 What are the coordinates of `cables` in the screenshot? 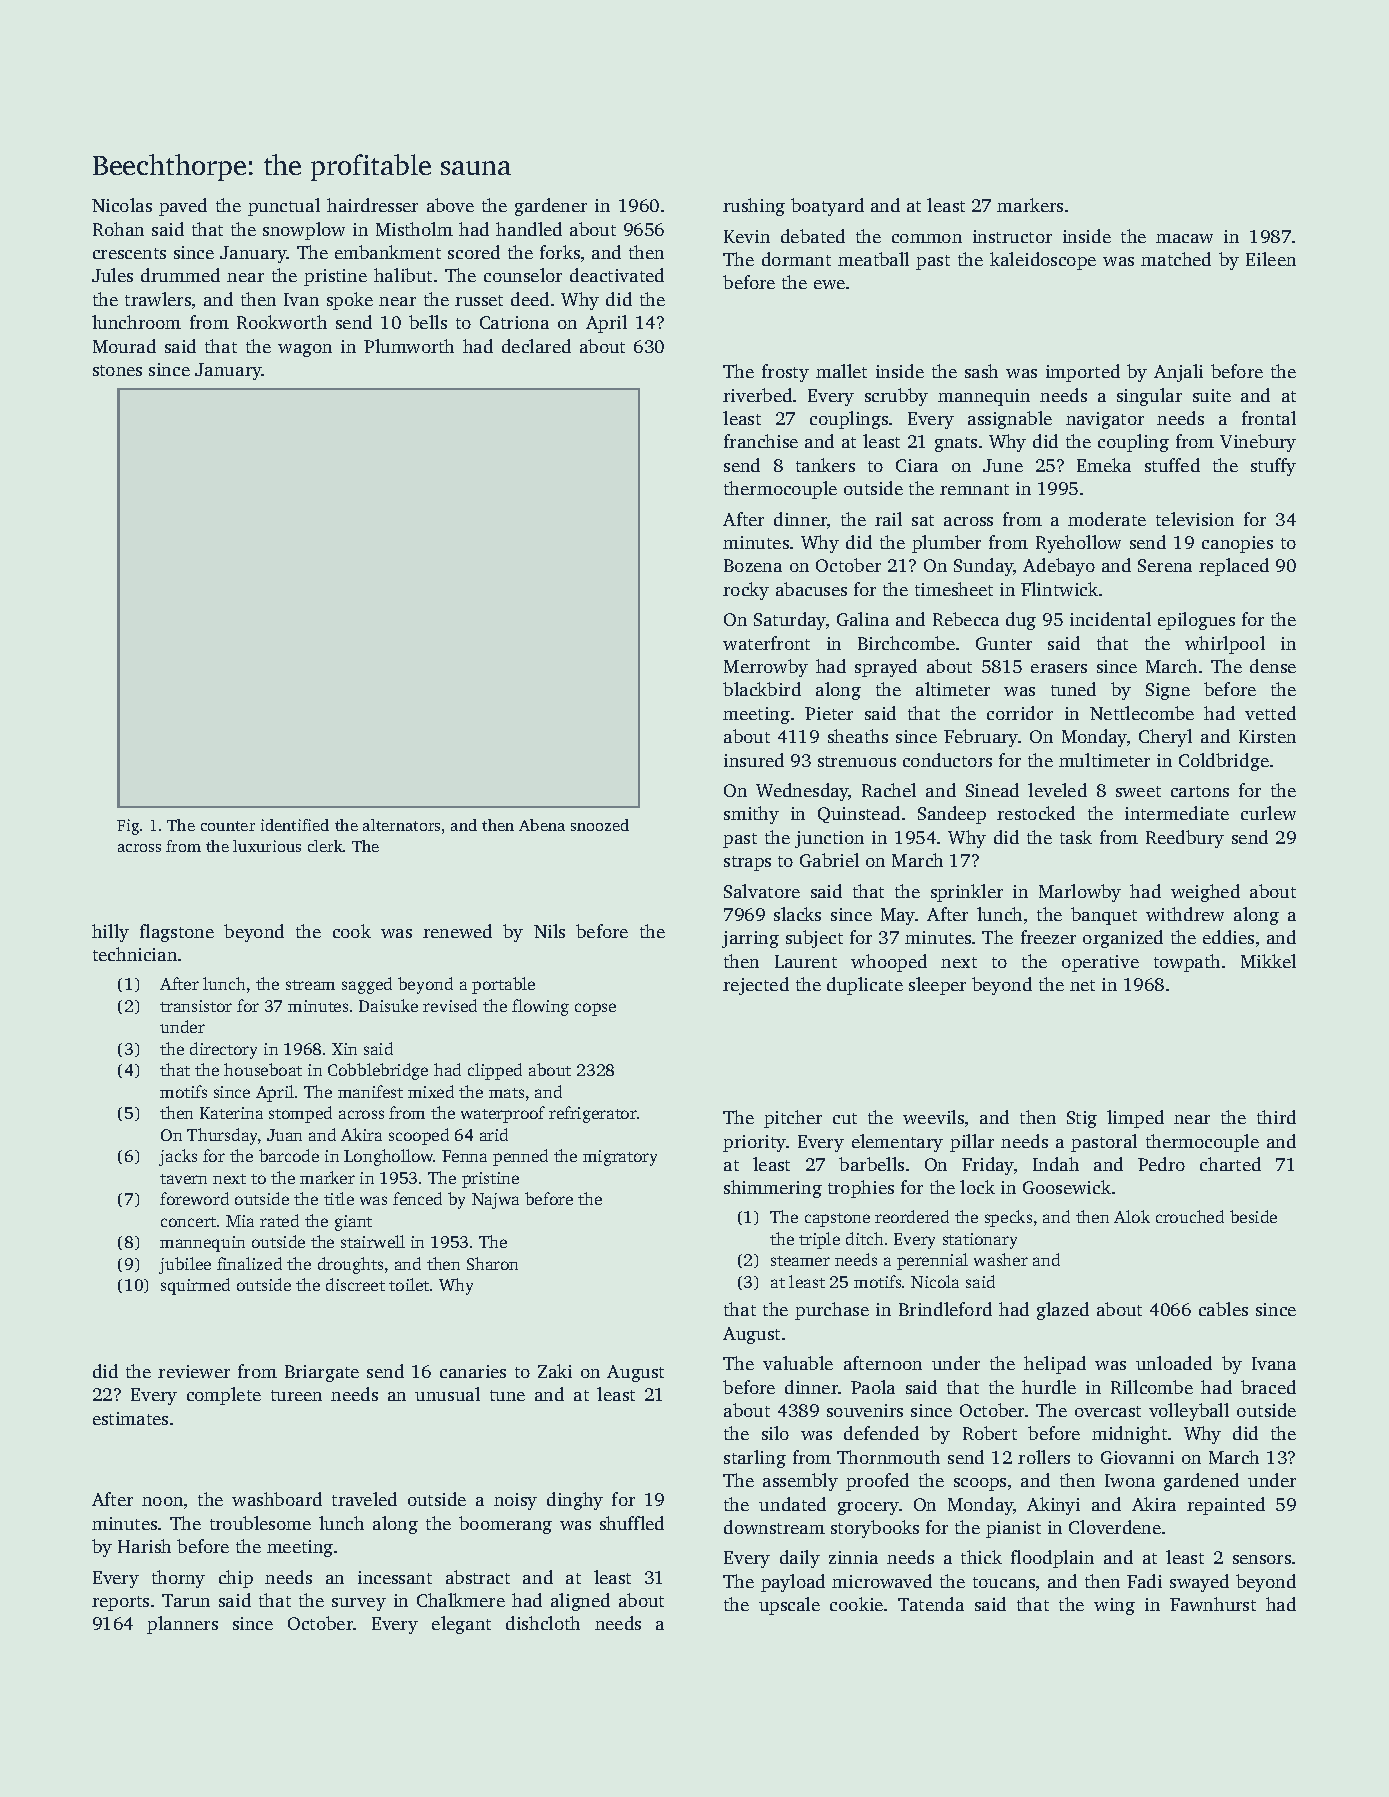 It's located at (1223, 1309).
